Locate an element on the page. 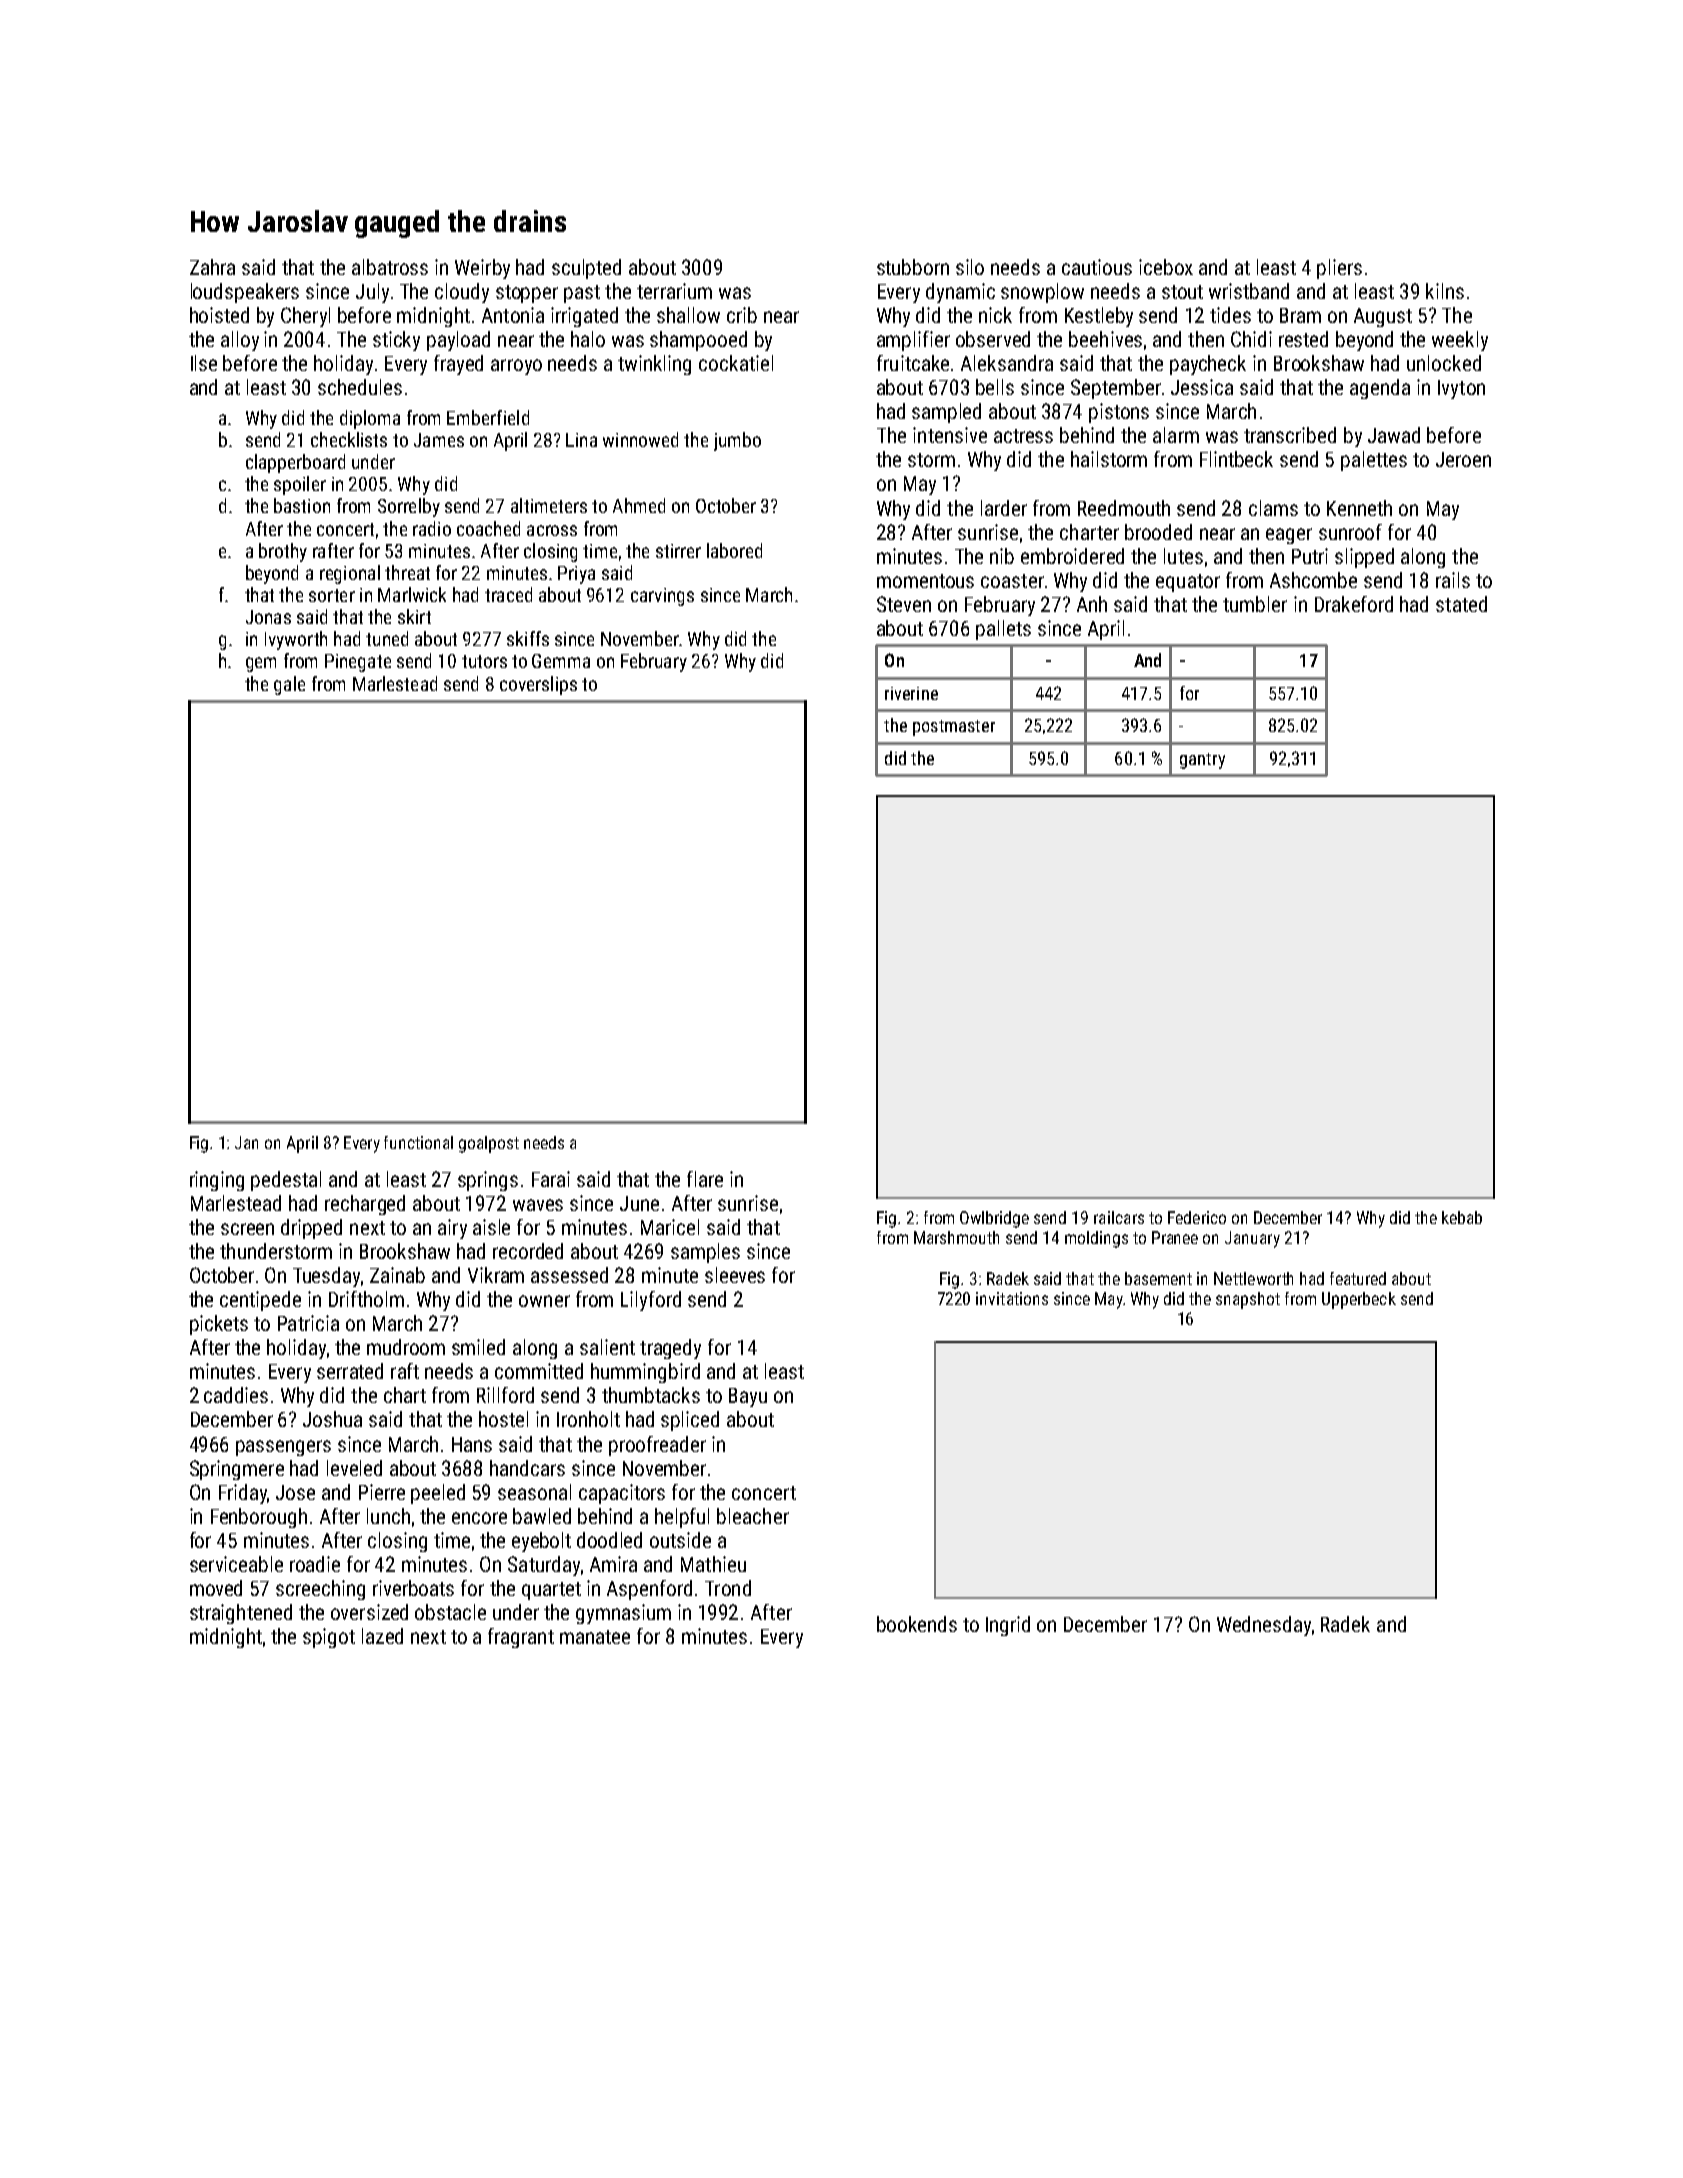 The width and height of the document is (1683, 2178). spoiler is located at coordinates (300, 485).
